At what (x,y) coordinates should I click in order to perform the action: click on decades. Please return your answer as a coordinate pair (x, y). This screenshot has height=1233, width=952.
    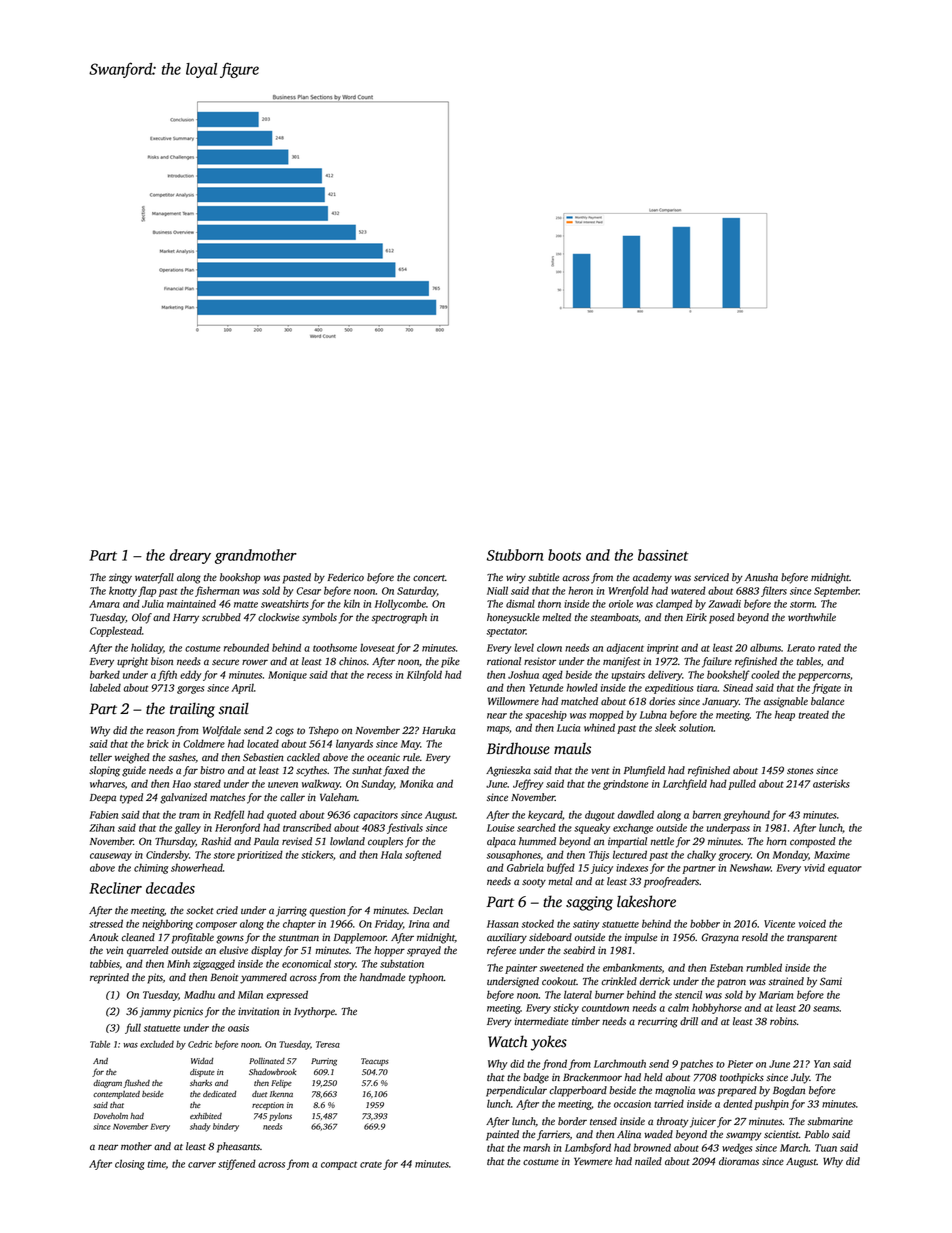
    Looking at the image, I should click on (170, 888).
